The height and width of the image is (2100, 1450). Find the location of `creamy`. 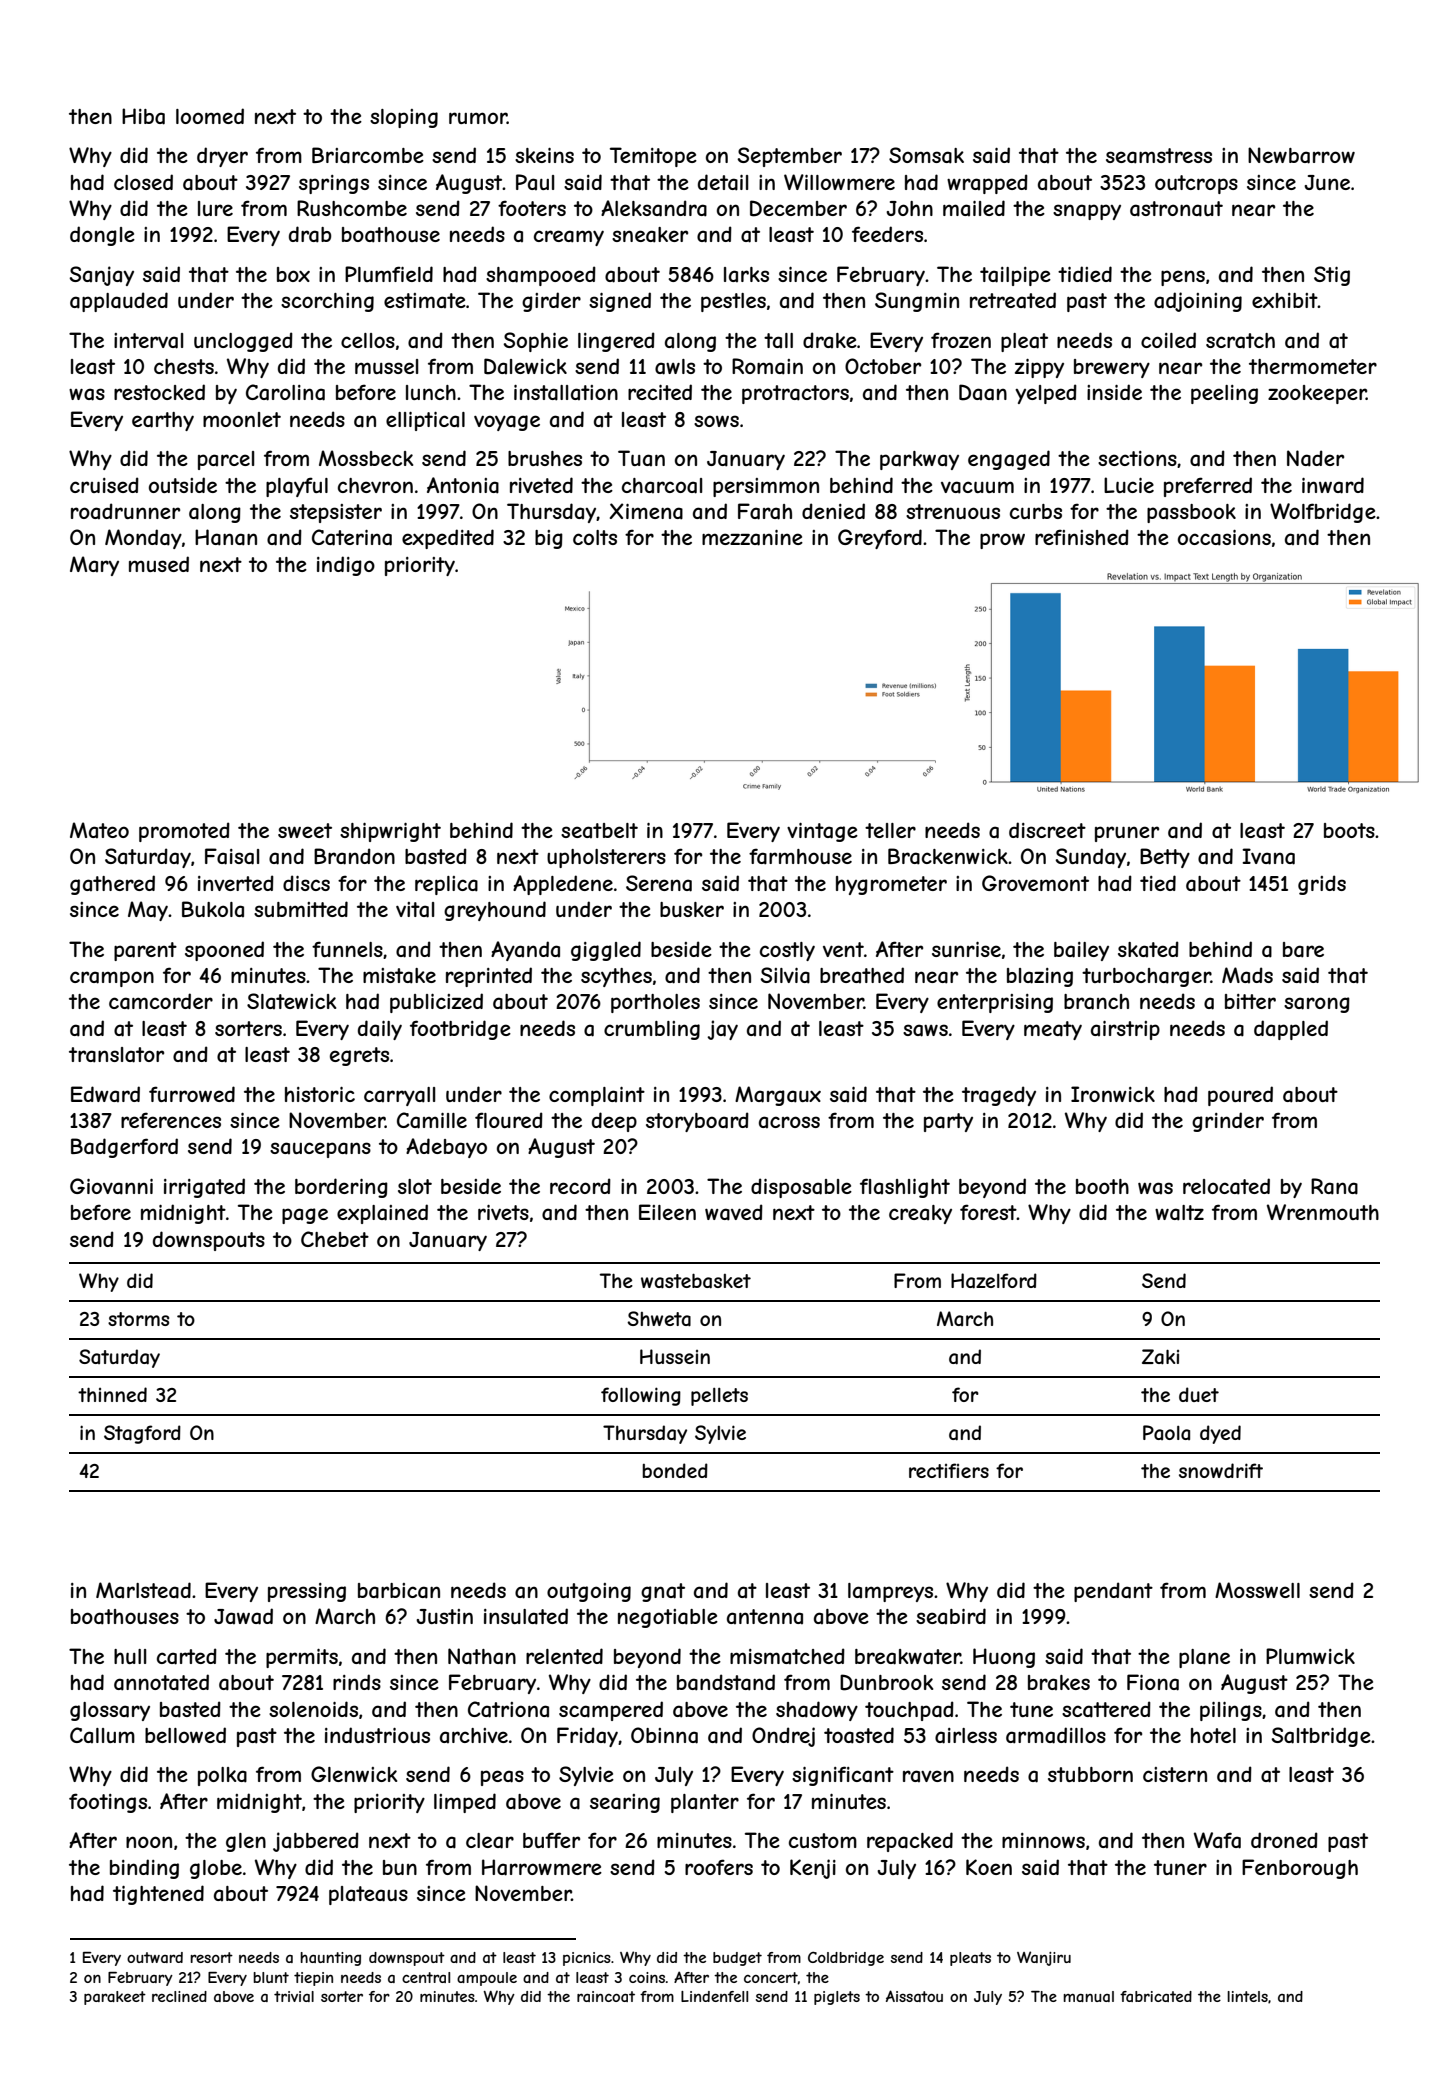

creamy is located at coordinates (569, 238).
